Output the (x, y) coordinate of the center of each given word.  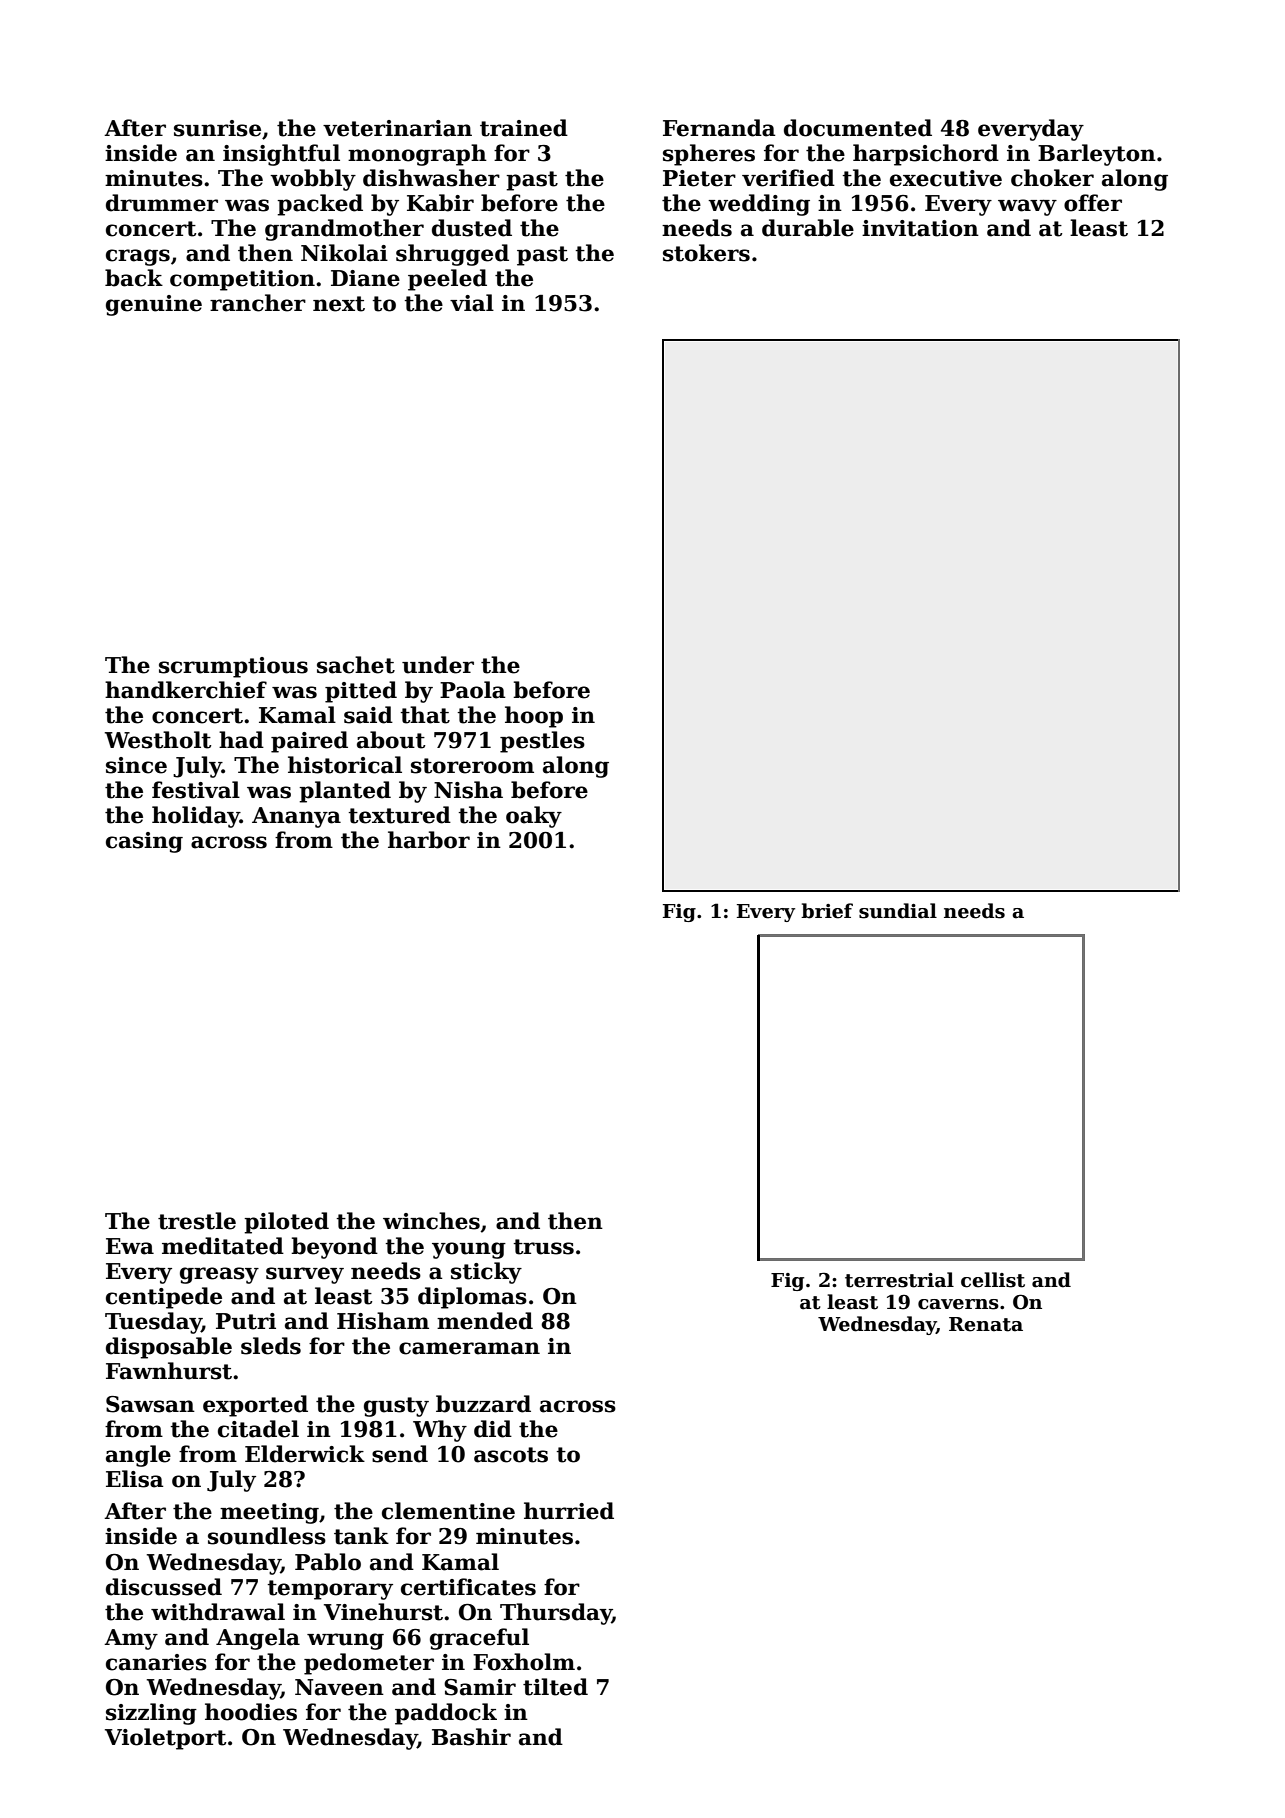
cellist (993, 1280)
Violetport (165, 1739)
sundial (898, 911)
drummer (162, 203)
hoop (534, 717)
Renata (986, 1324)
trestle (197, 1221)
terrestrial (899, 1280)
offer (1093, 203)
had (241, 740)
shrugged (452, 255)
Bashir (471, 1737)
